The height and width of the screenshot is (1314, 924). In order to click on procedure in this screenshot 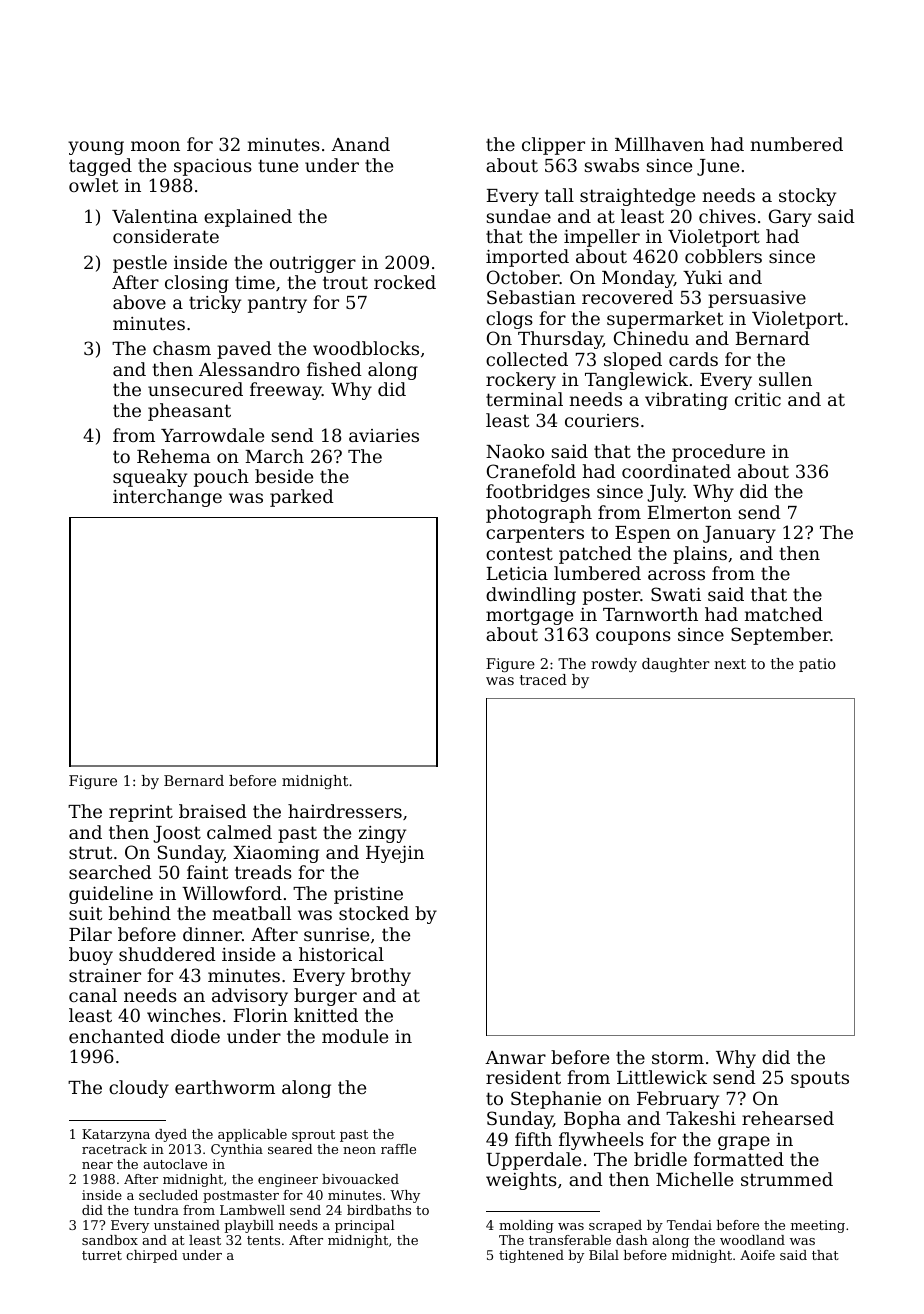, I will do `click(718, 453)`.
